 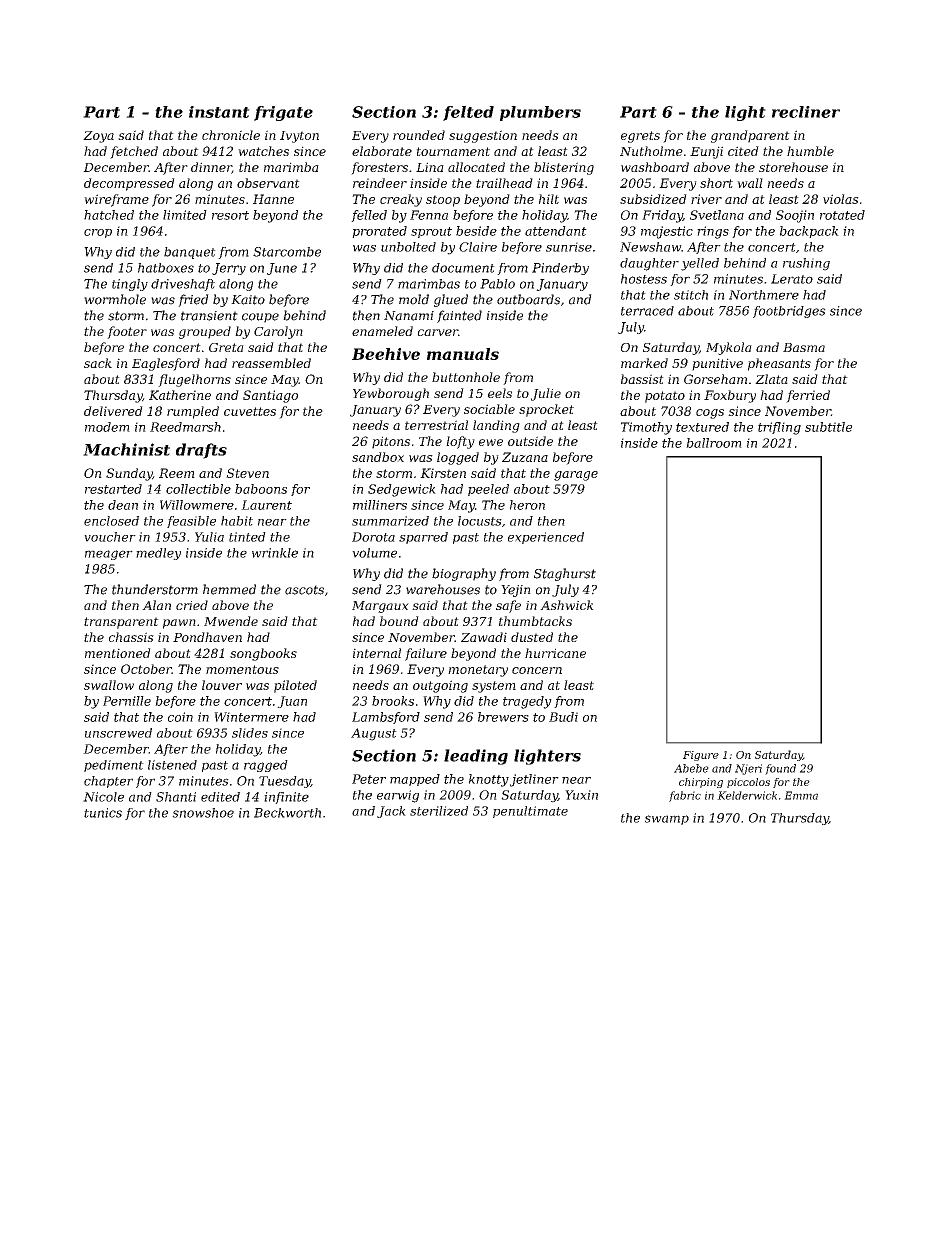 I want to click on grandparent, so click(x=750, y=136).
